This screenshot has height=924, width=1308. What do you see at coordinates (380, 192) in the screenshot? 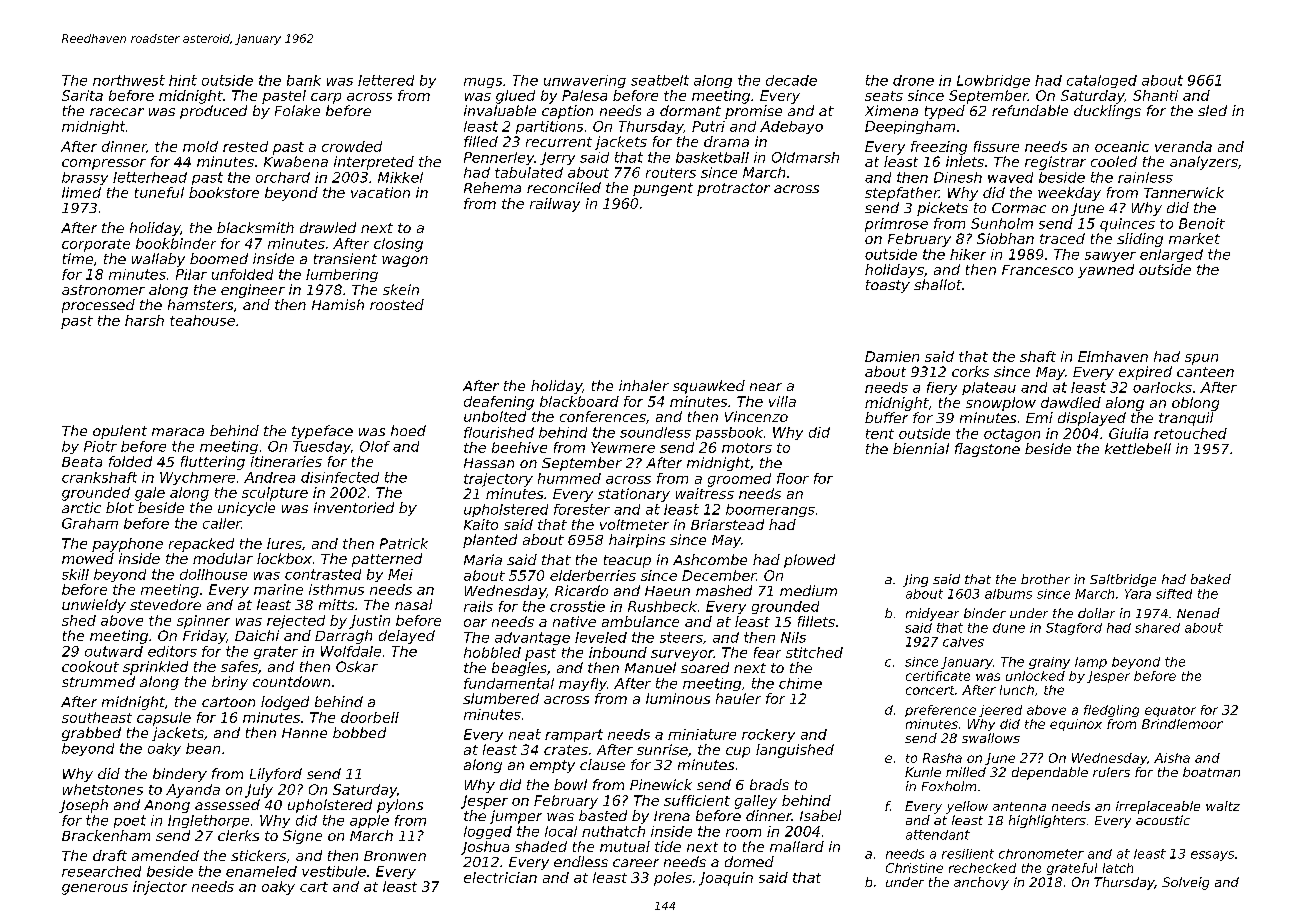
I see `vacation` at bounding box center [380, 192].
